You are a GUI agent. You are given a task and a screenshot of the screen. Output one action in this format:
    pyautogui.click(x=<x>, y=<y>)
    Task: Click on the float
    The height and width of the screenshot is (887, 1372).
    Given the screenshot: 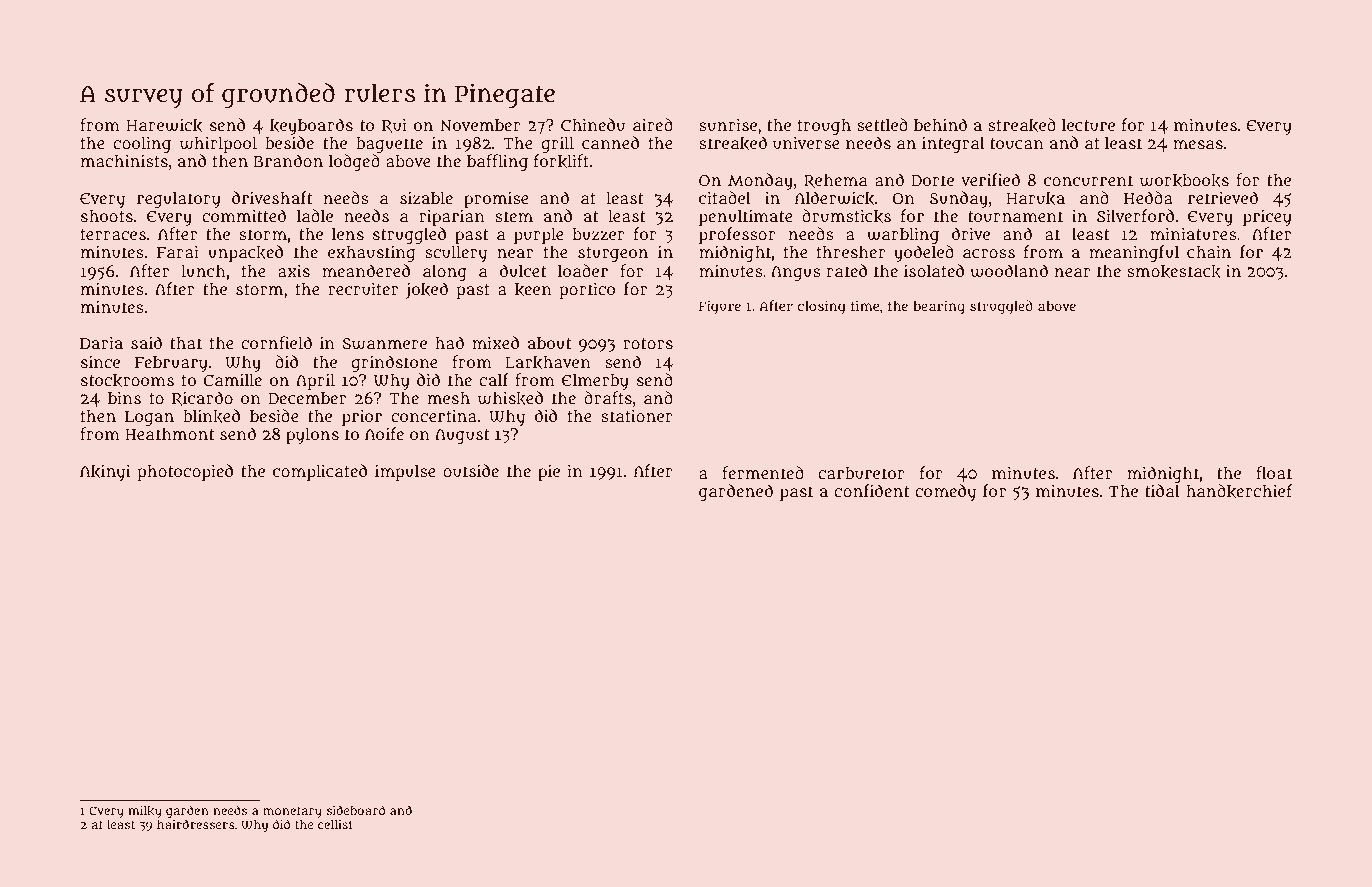 What is the action you would take?
    pyautogui.click(x=1274, y=473)
